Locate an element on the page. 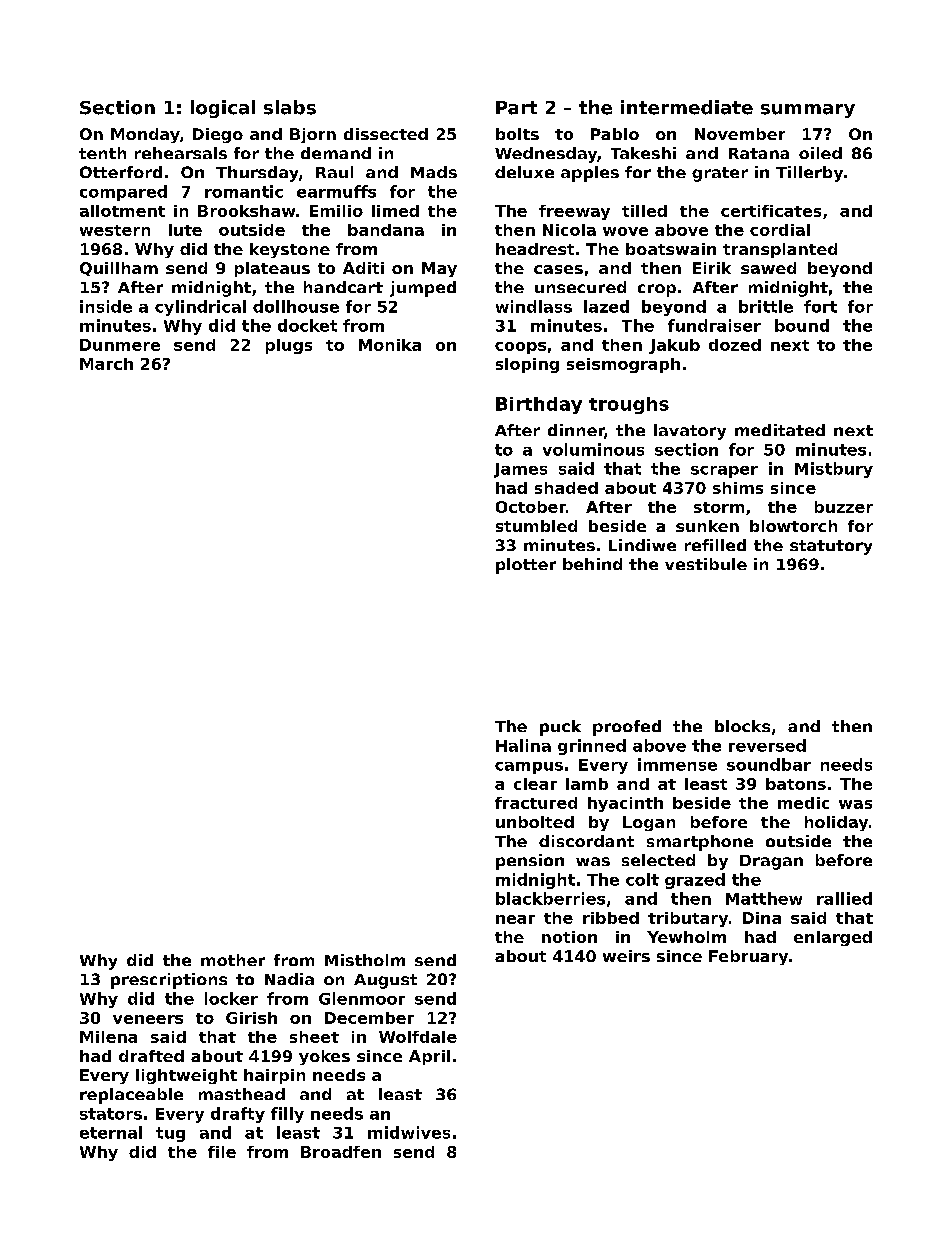 This page has width=952, height=1233. mother is located at coordinates (233, 960).
